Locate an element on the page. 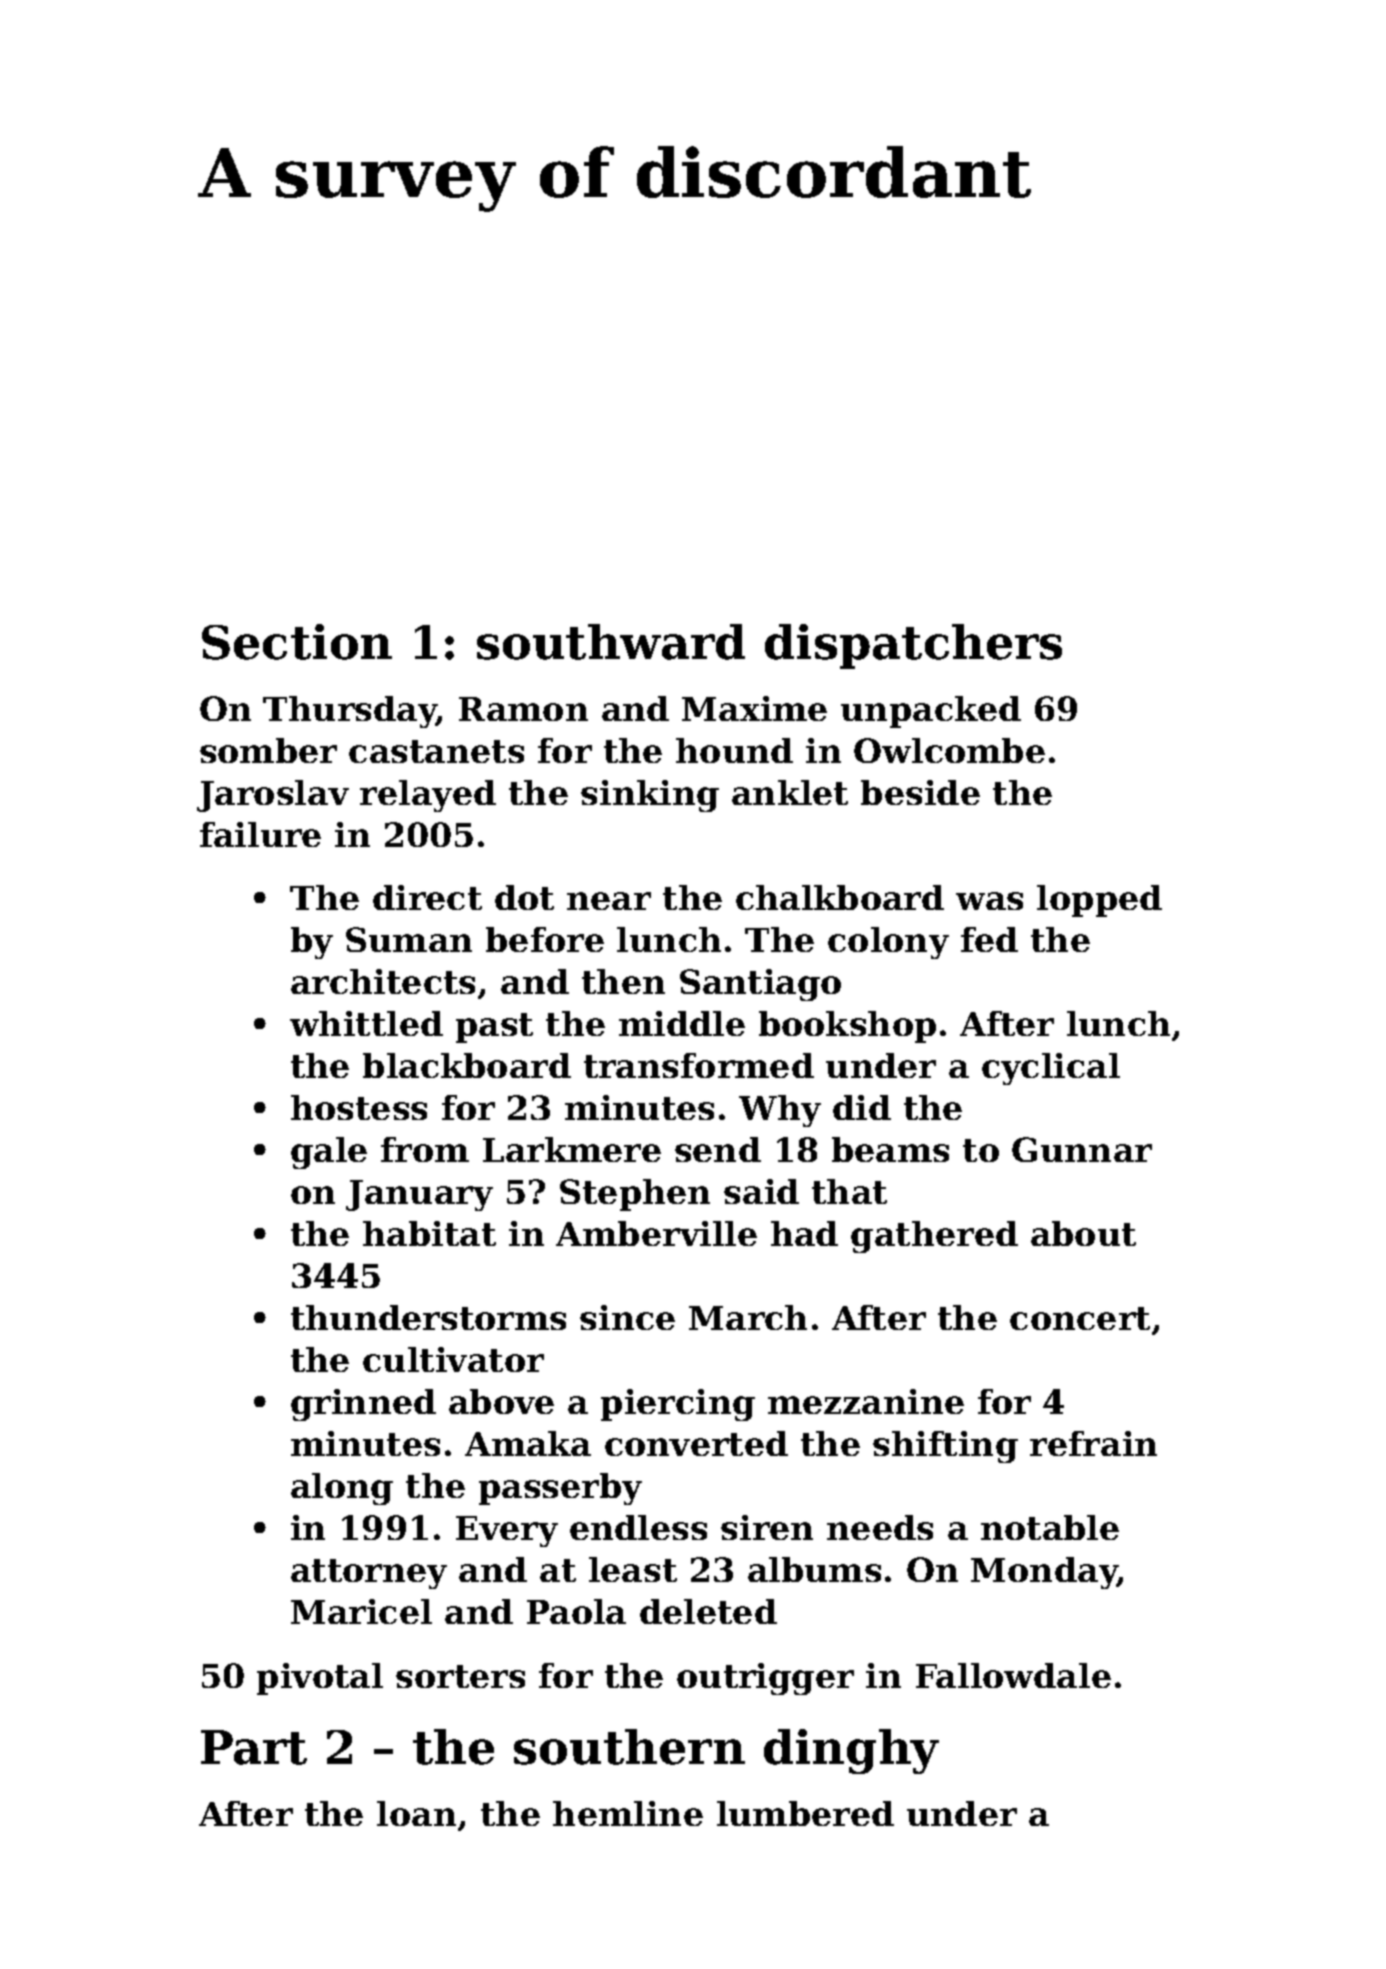 The width and height of the page is (1386, 1969). loan is located at coordinates (416, 1813).
